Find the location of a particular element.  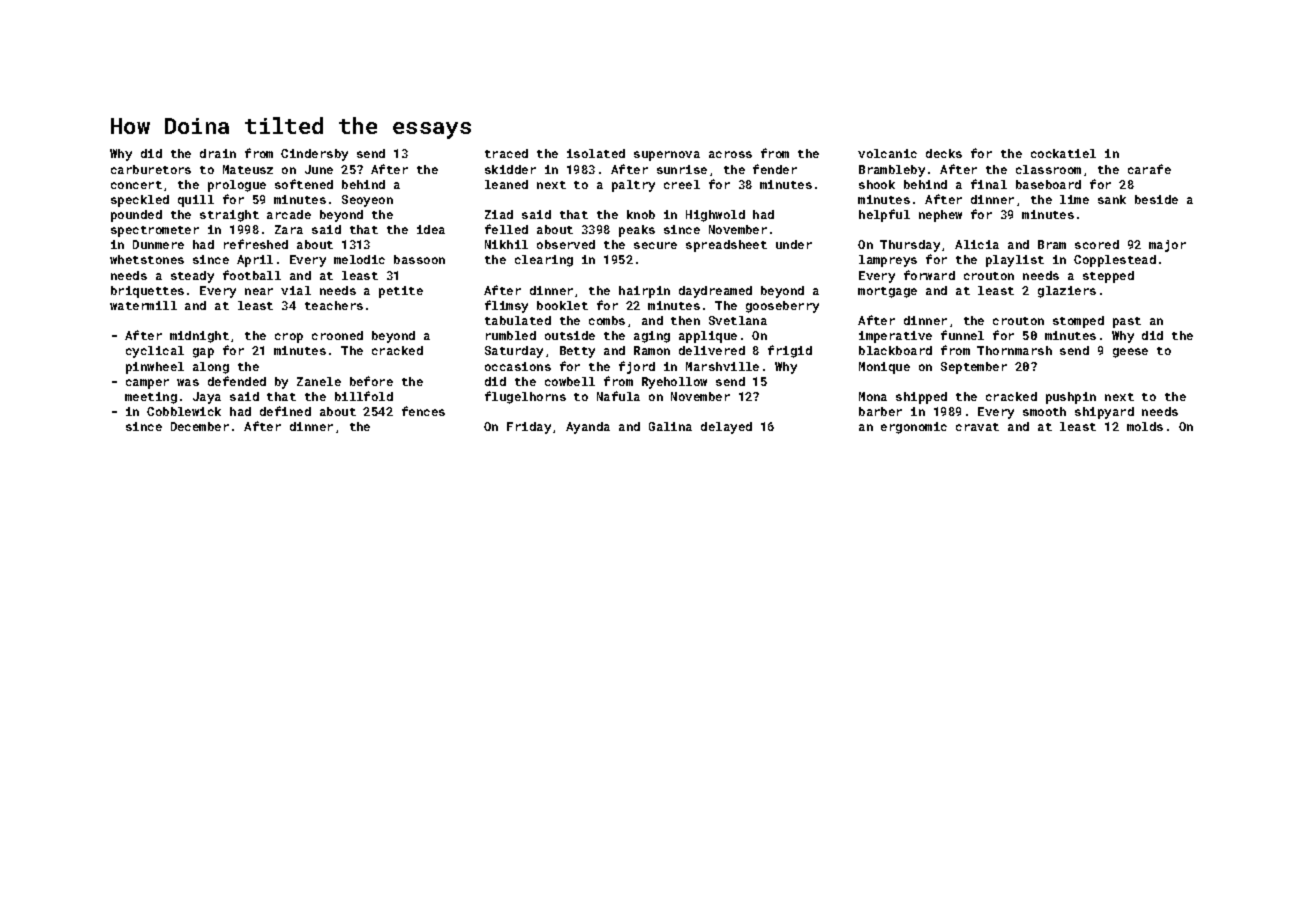

carafe is located at coordinates (1149, 169).
